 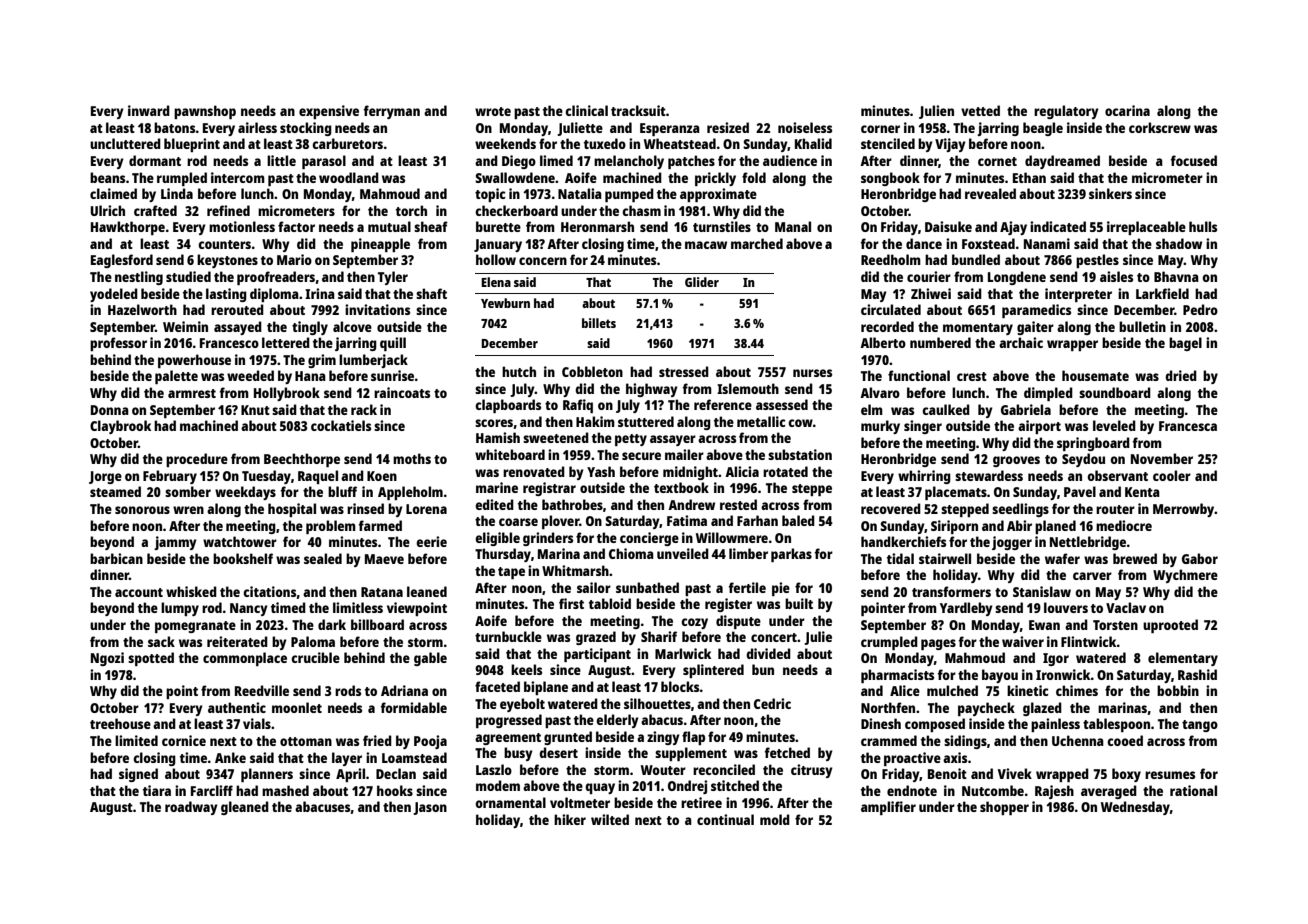 What do you see at coordinates (652, 390) in the screenshot?
I see `highway` at bounding box center [652, 390].
